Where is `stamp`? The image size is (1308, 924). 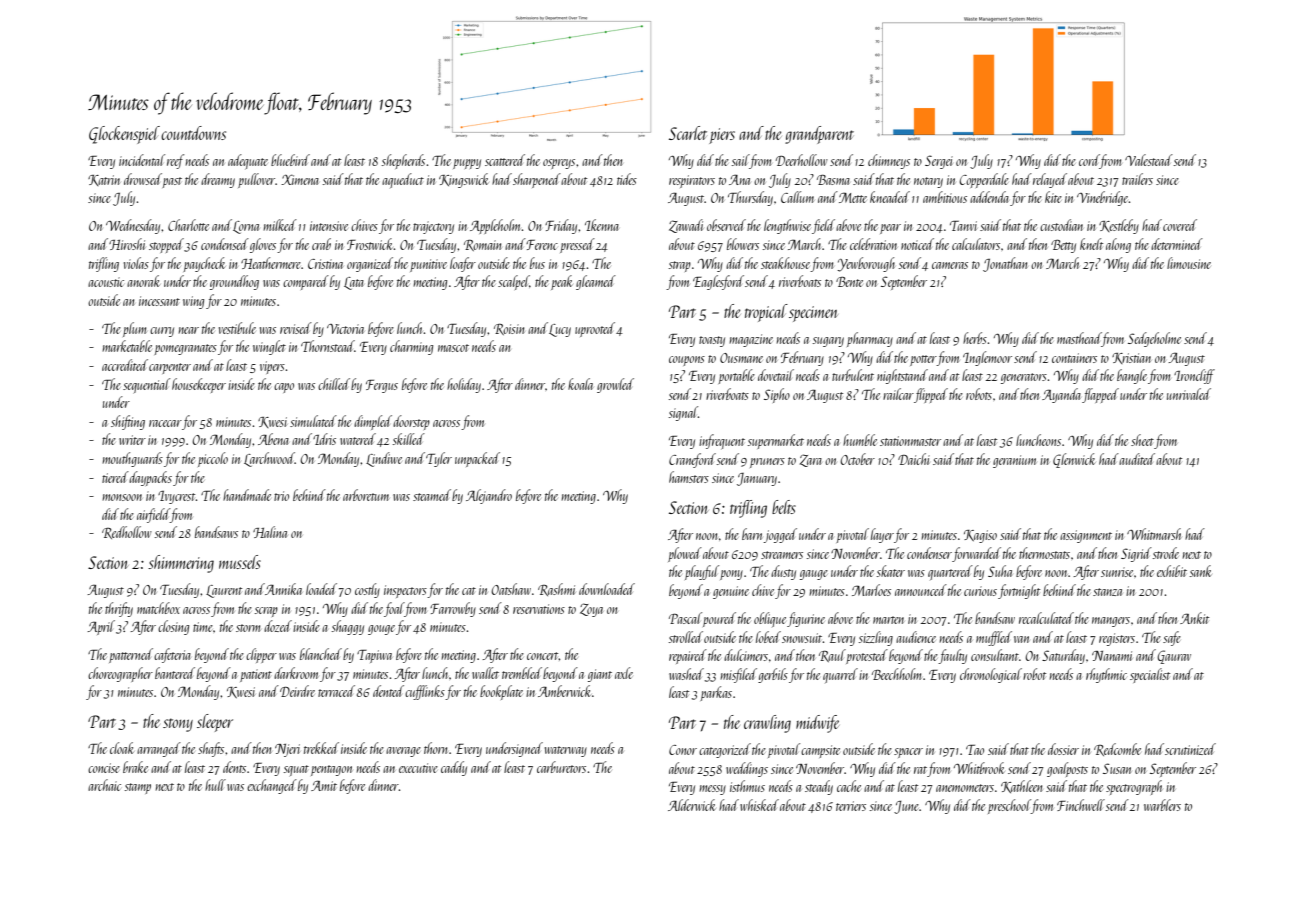 stamp is located at coordinates (138, 788).
